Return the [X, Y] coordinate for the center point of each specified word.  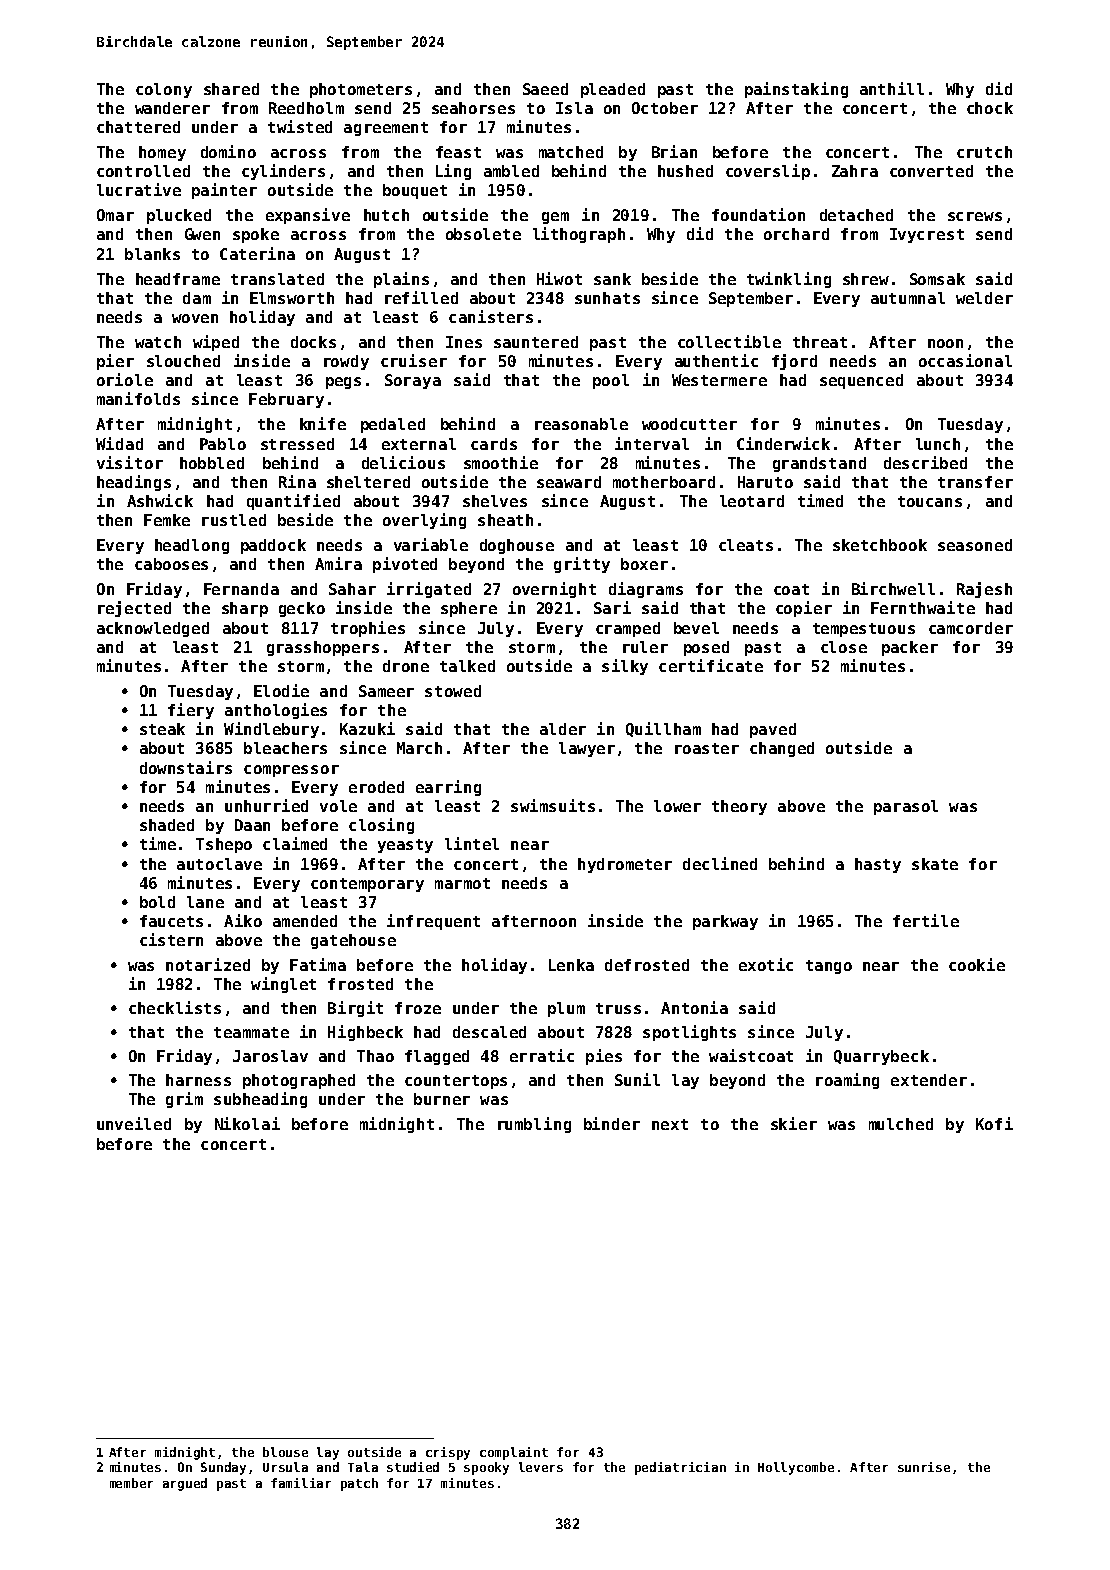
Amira [338, 563]
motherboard [664, 482]
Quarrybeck [881, 1057]
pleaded [613, 90]
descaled [489, 1032]
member [131, 1483]
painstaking [796, 90]
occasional [965, 360]
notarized [208, 964]
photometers [361, 90]
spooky [486, 1468]
